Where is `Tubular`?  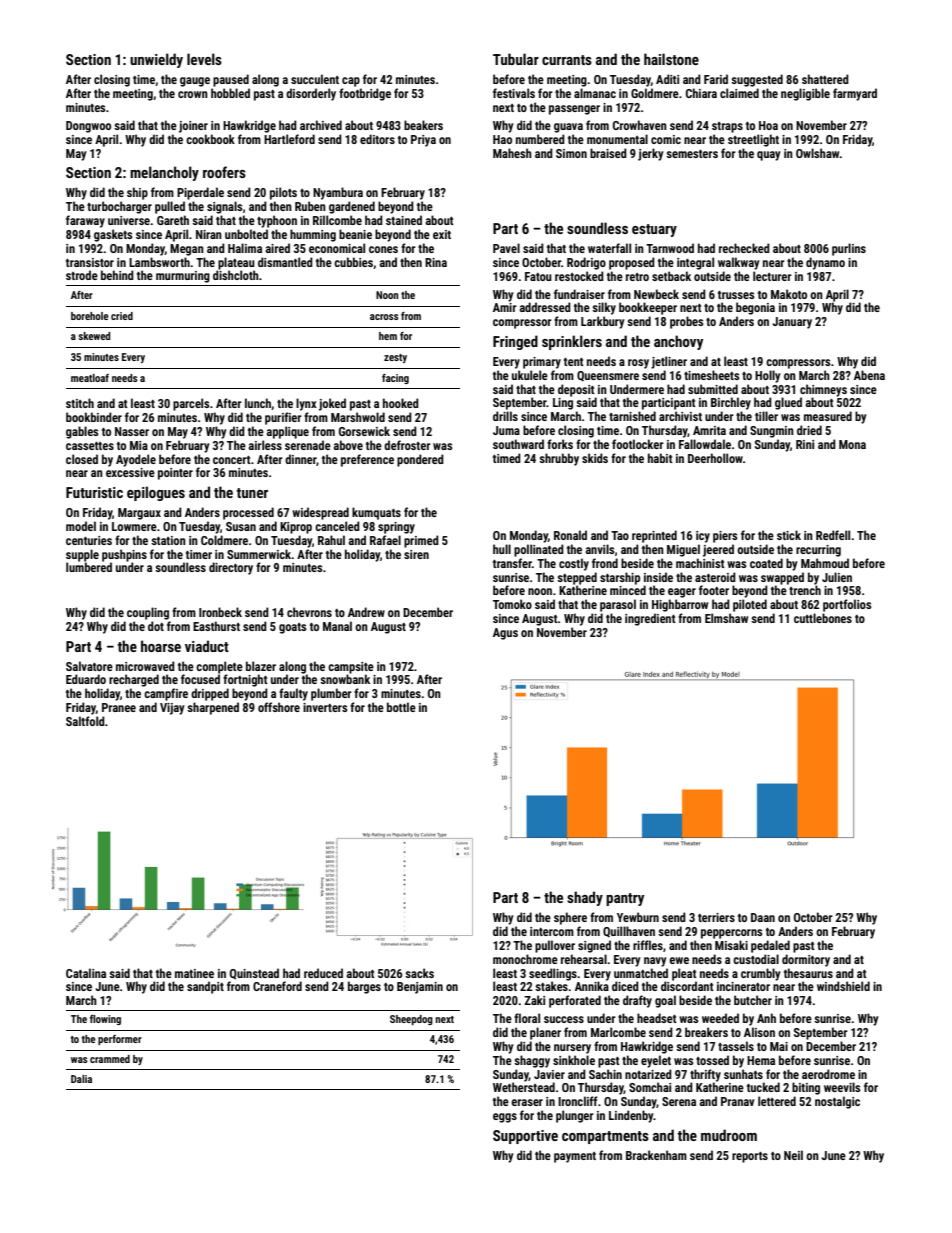
Tubular is located at coordinates (516, 59).
